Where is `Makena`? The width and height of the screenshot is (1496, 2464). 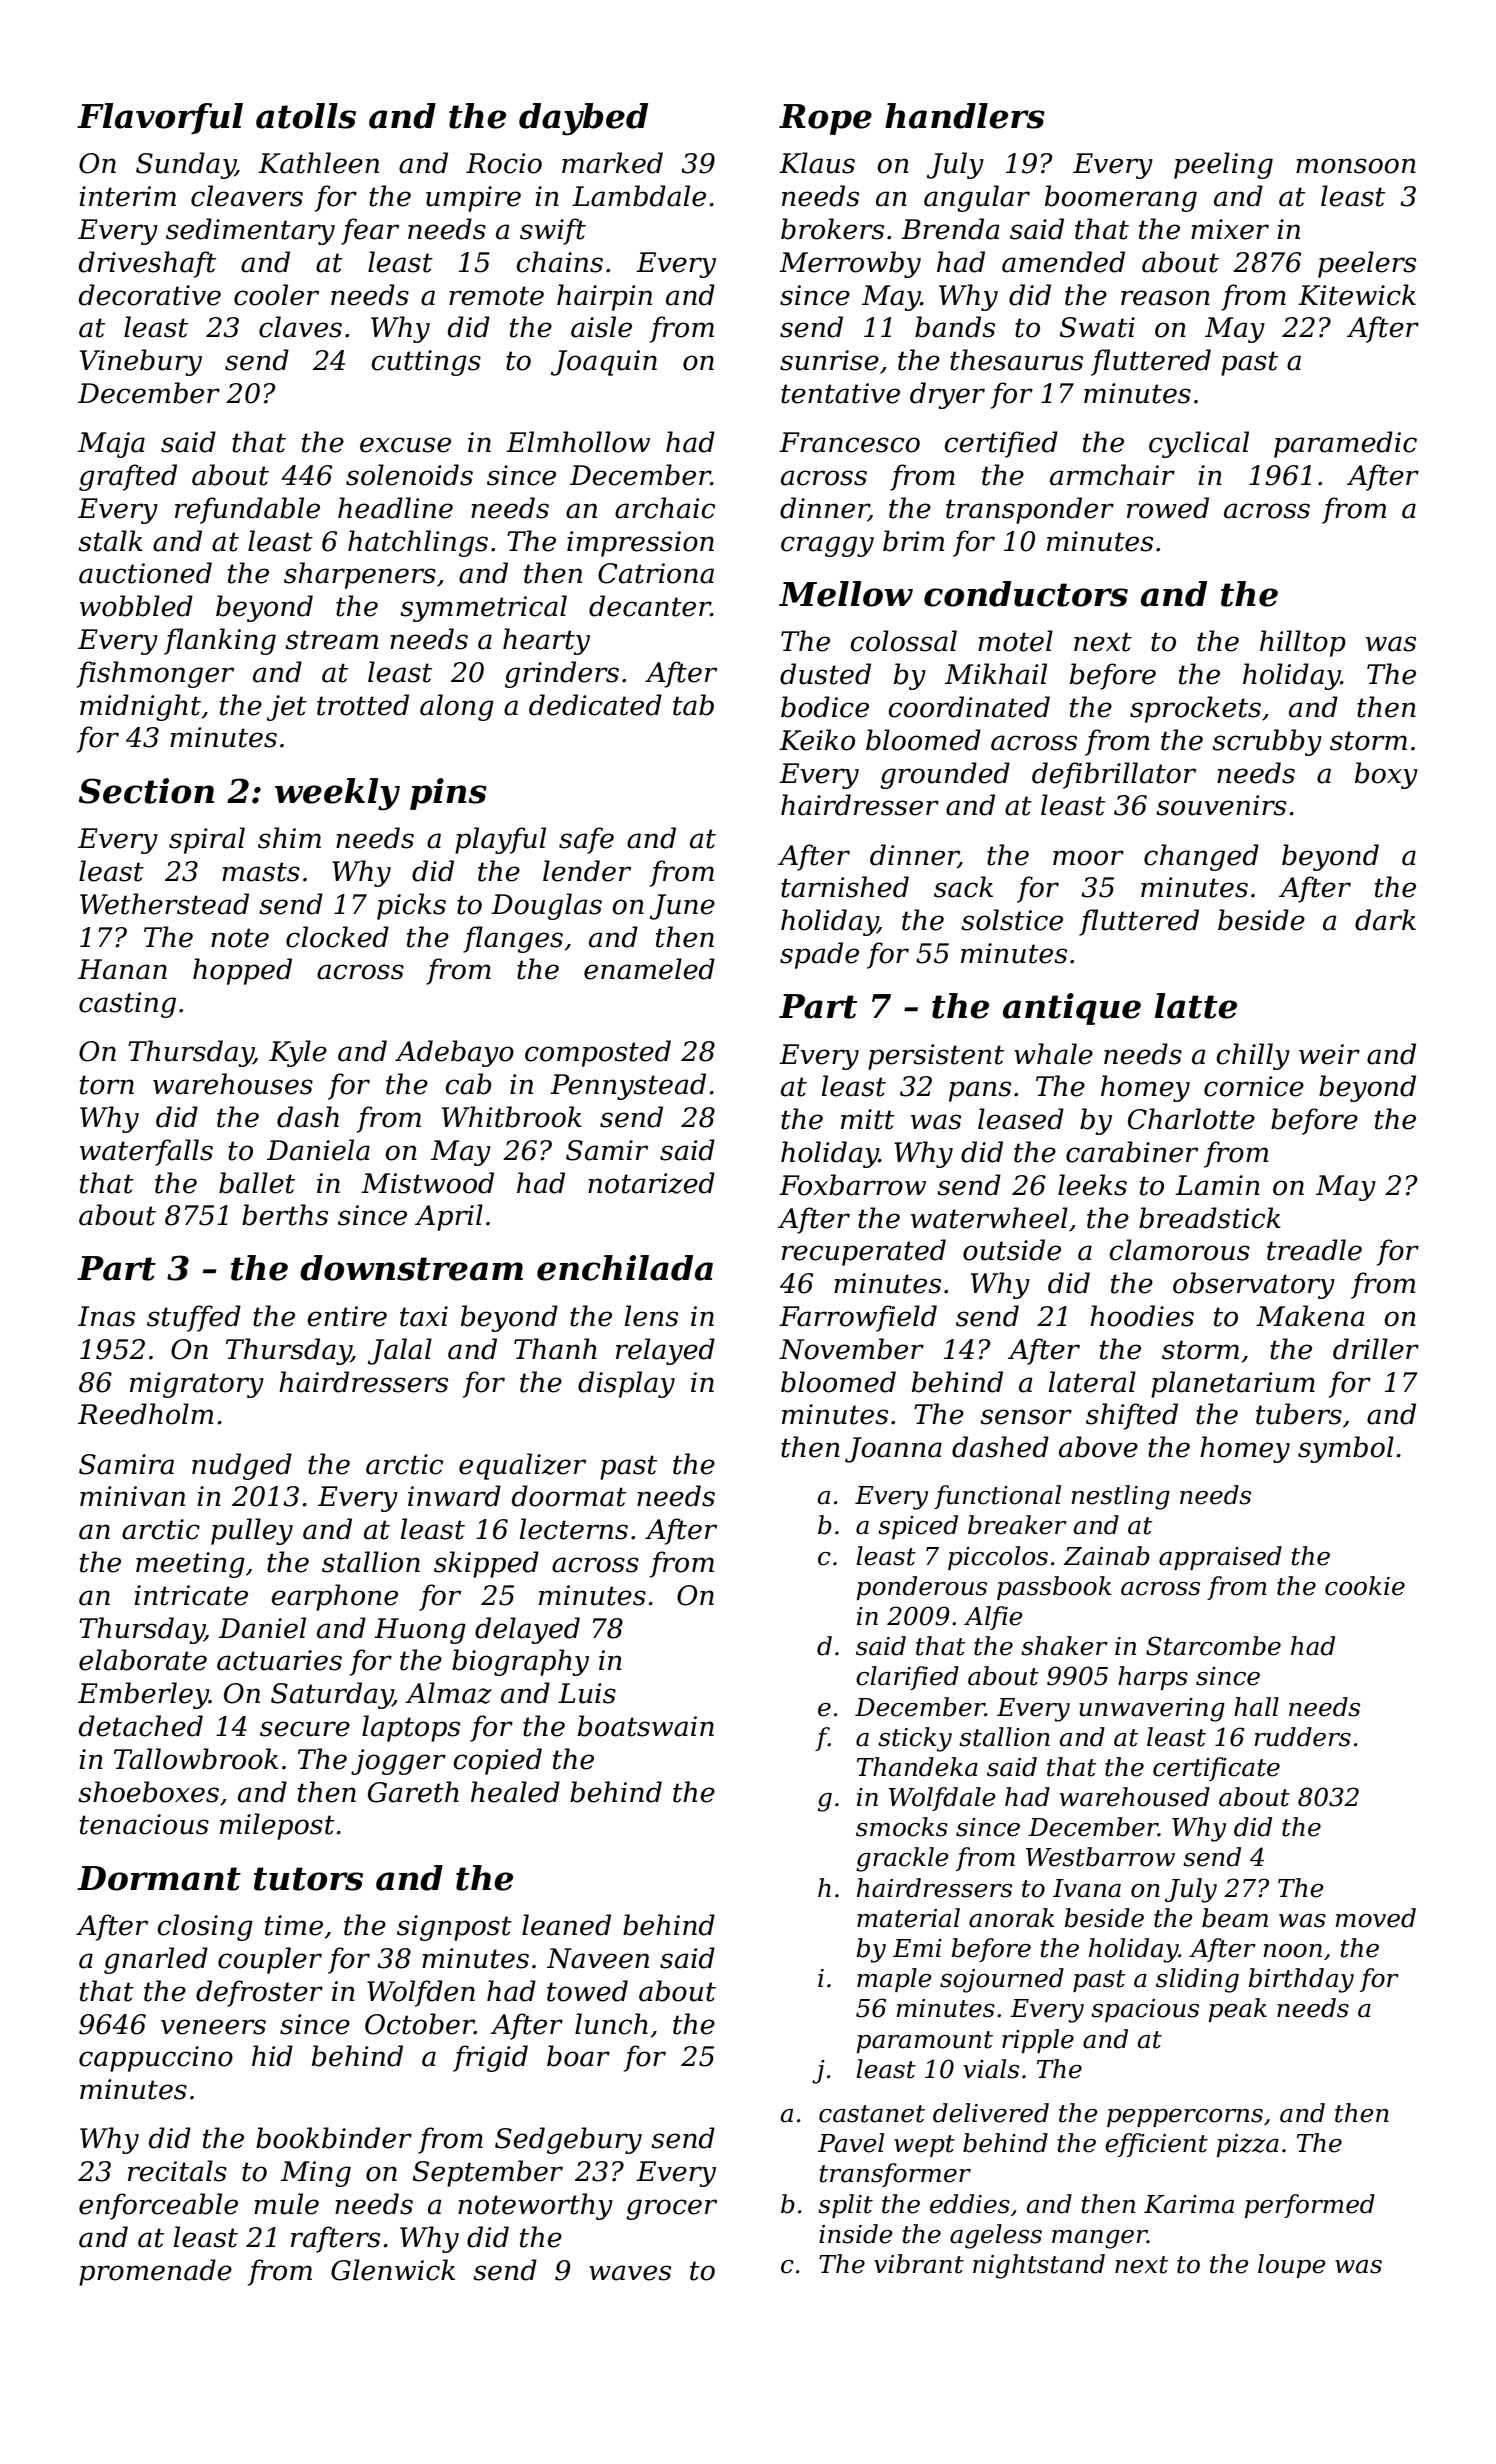
Makena is located at coordinates (1310, 1316).
